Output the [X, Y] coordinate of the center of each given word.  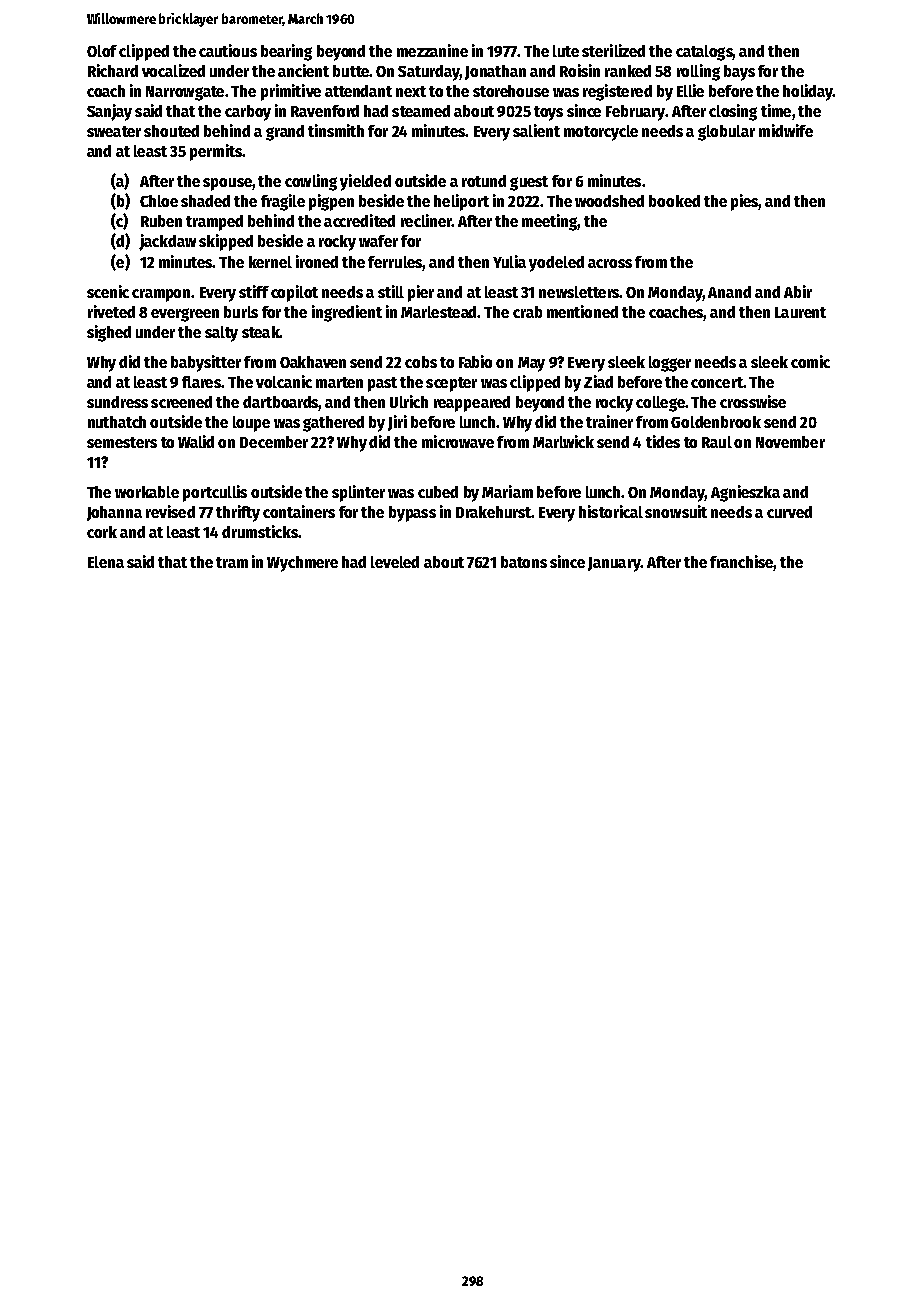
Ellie [690, 90]
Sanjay [109, 112]
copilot [294, 293]
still [391, 291]
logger [670, 364]
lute [566, 51]
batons [524, 562]
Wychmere [302, 564]
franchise [741, 561]
